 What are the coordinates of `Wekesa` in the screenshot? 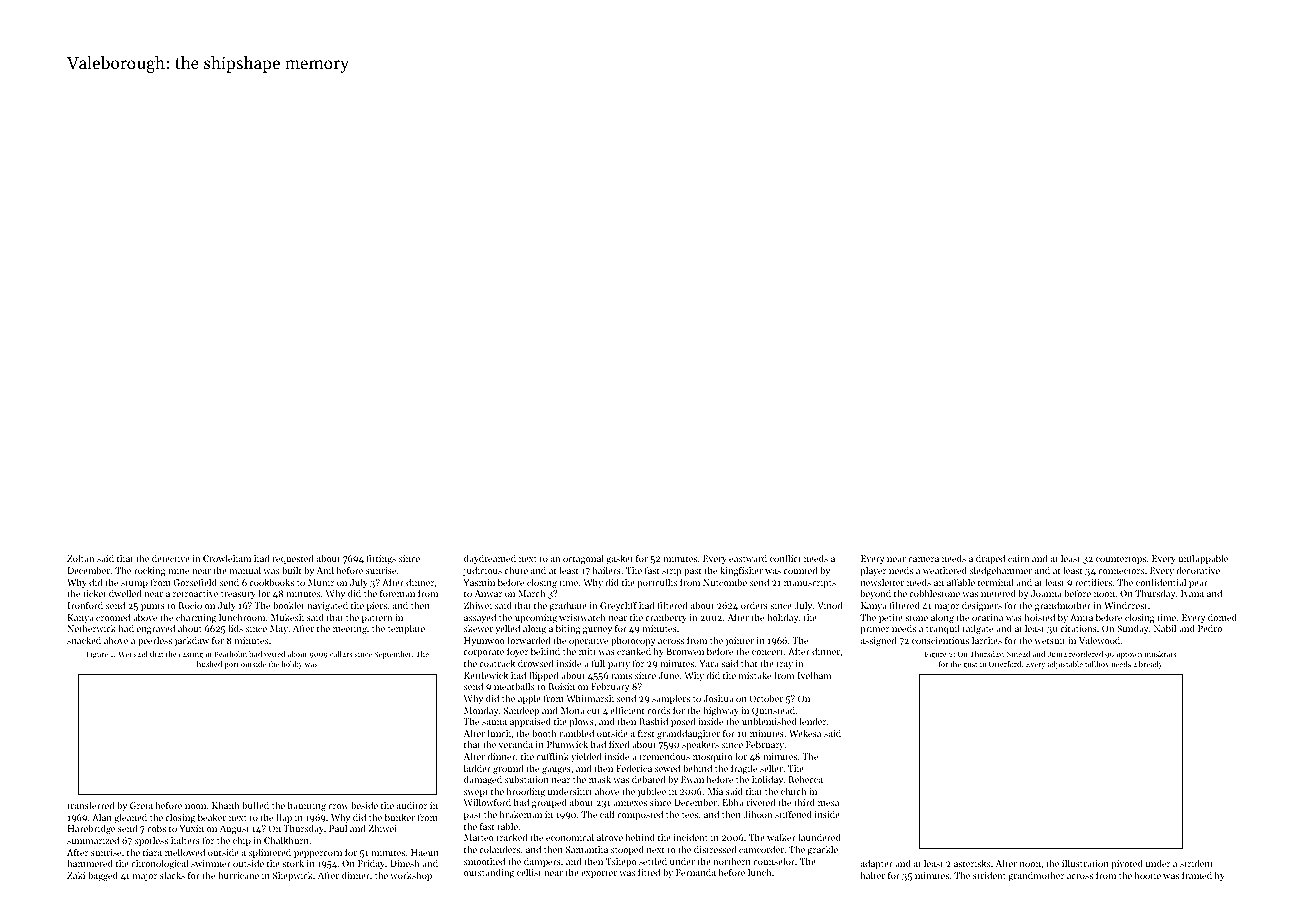 It's located at (805, 733).
